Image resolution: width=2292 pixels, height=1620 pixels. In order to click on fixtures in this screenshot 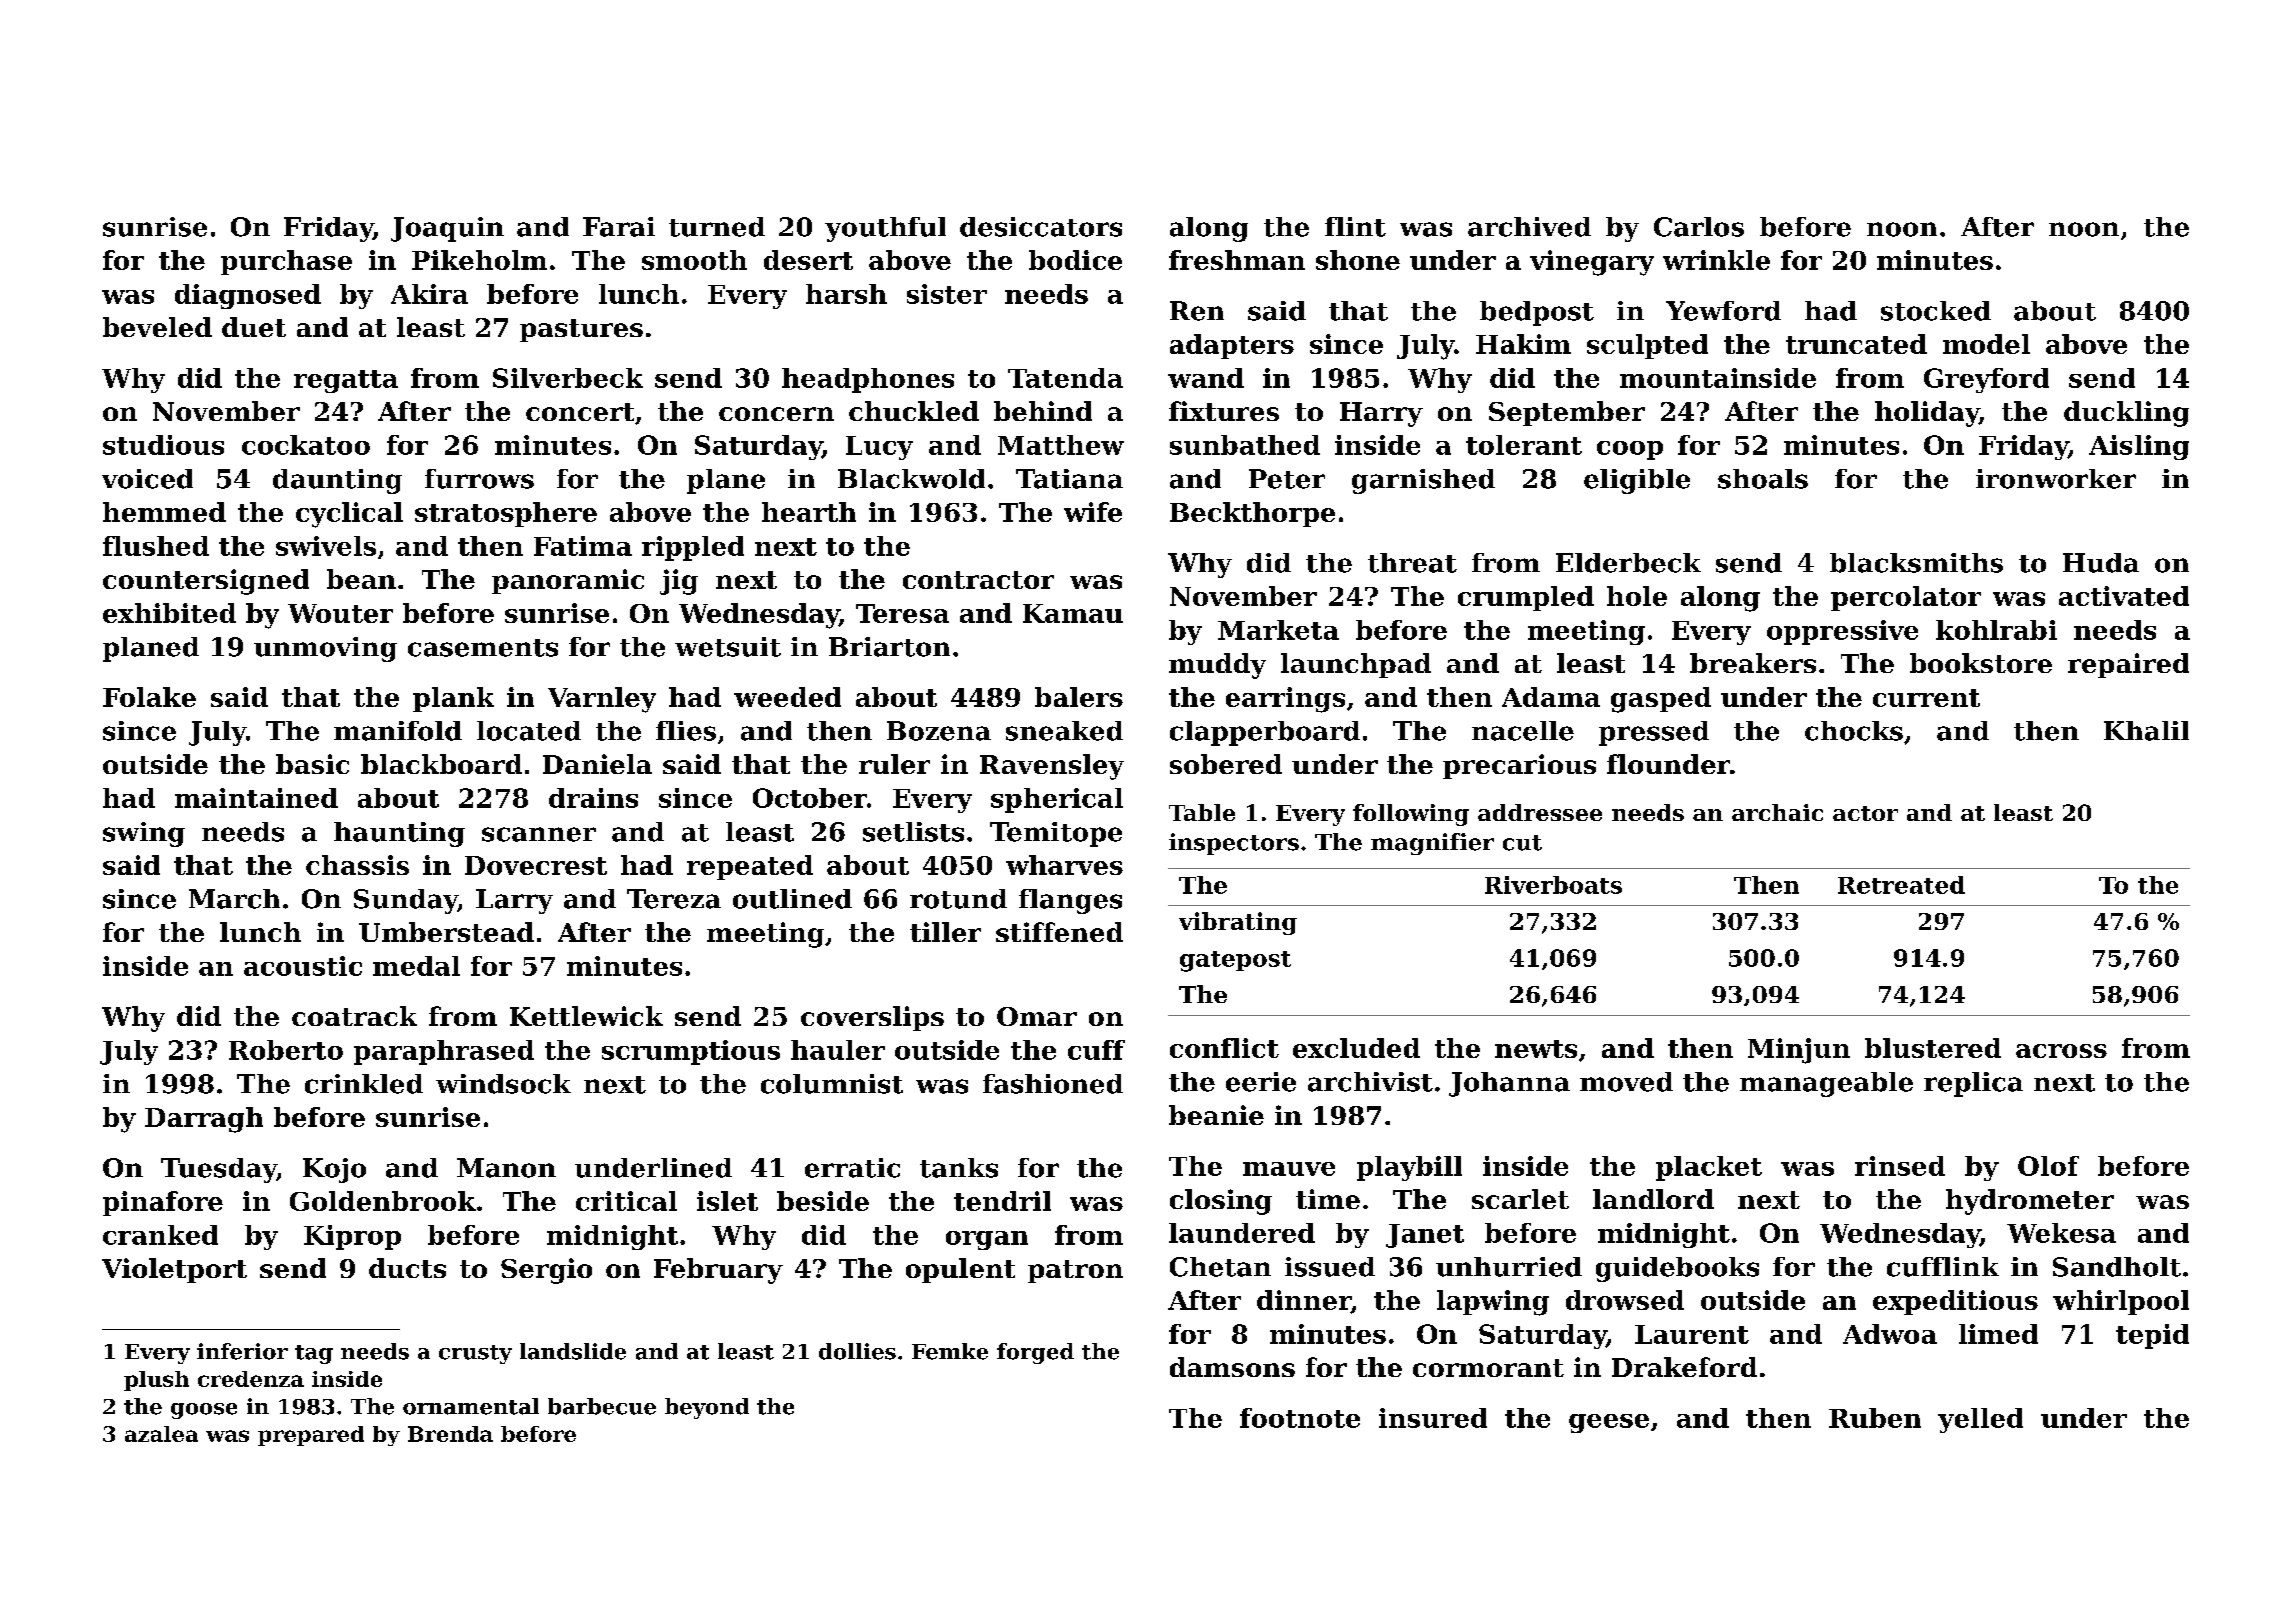, I will do `click(1224, 411)`.
